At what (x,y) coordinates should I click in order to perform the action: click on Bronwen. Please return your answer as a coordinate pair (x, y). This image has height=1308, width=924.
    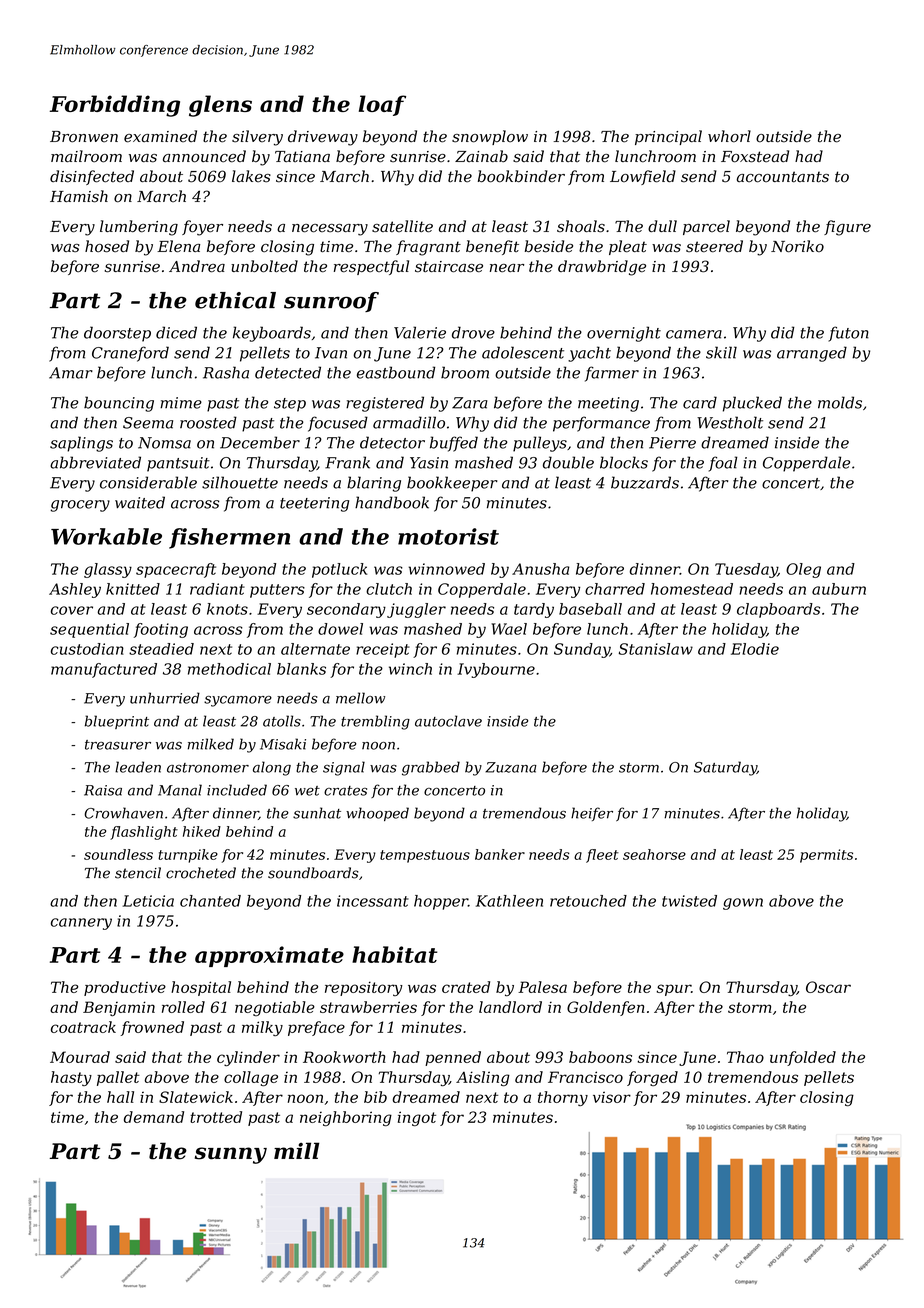
    Looking at the image, I should click on (84, 137).
